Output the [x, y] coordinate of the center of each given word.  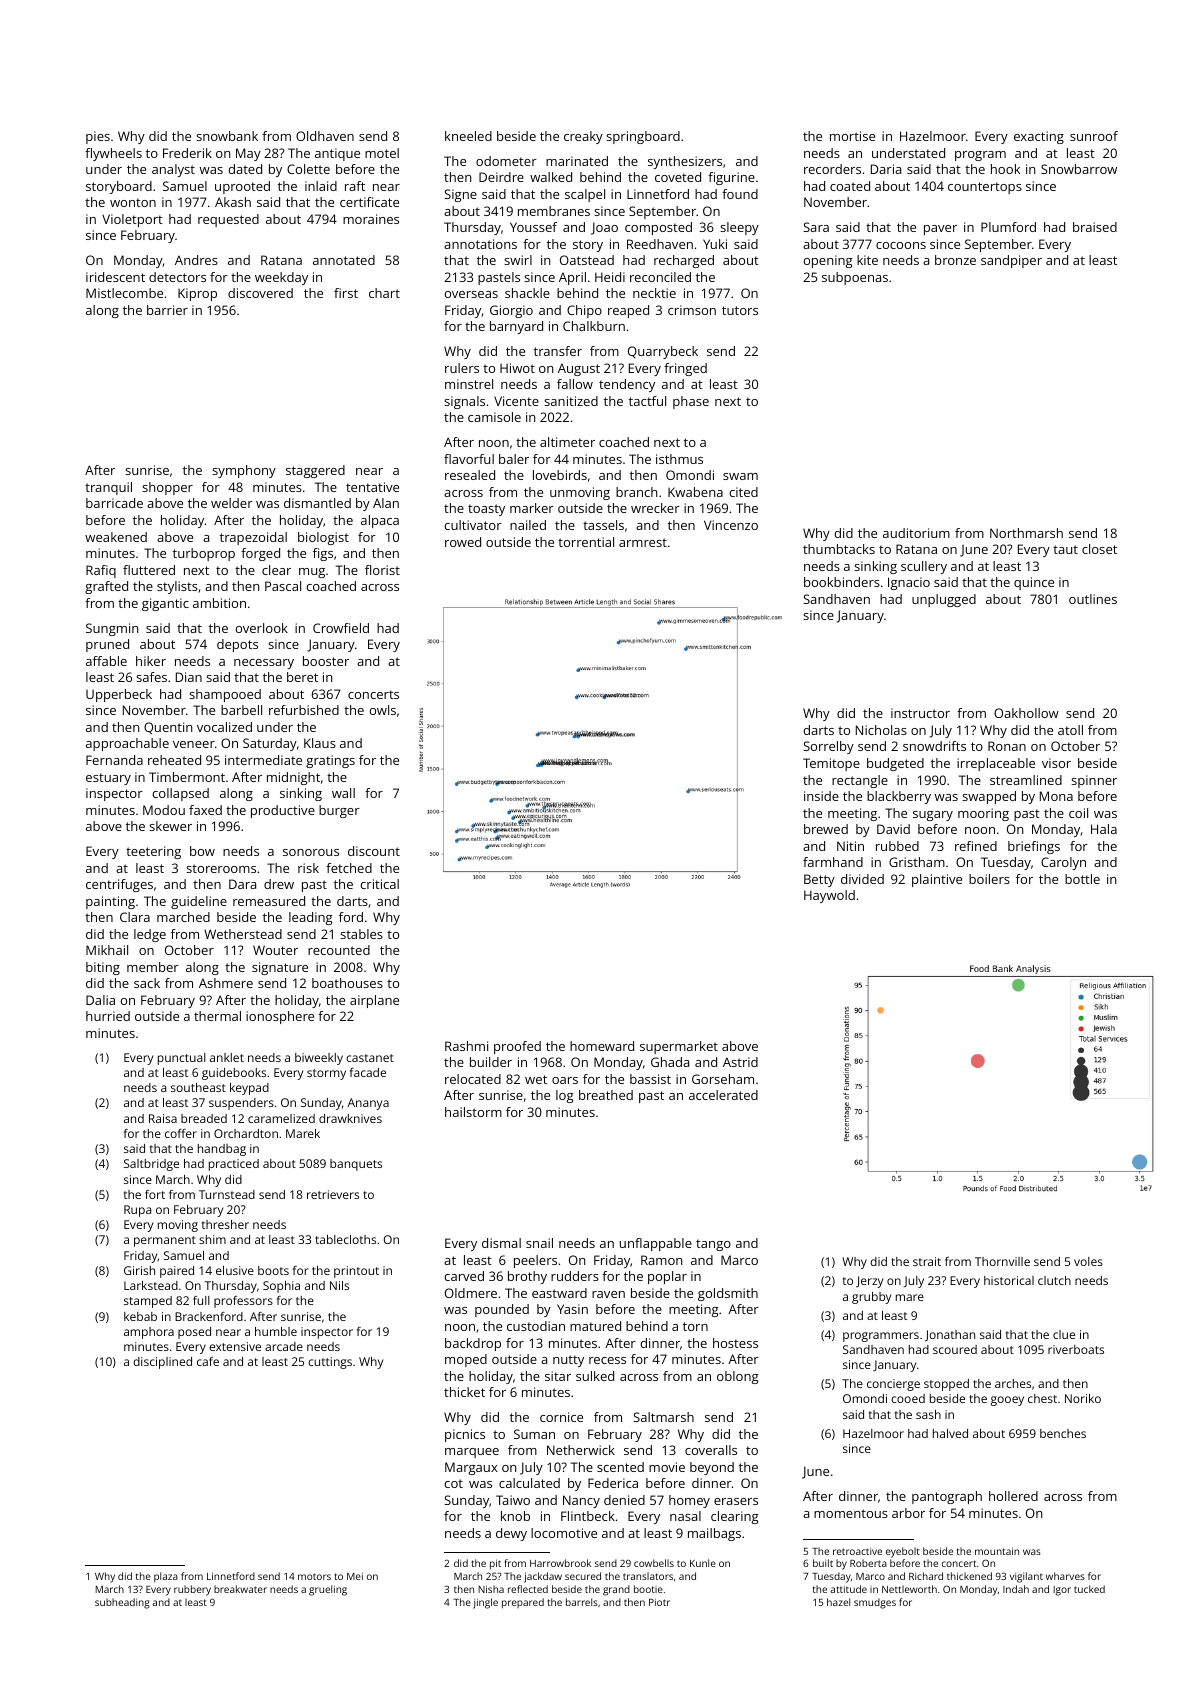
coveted [678, 177]
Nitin [850, 846]
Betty [819, 880]
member [153, 967]
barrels [582, 1602]
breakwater [240, 1589]
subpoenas [855, 278]
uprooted [242, 187]
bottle [1082, 879]
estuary [108, 779]
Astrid [740, 1062]
